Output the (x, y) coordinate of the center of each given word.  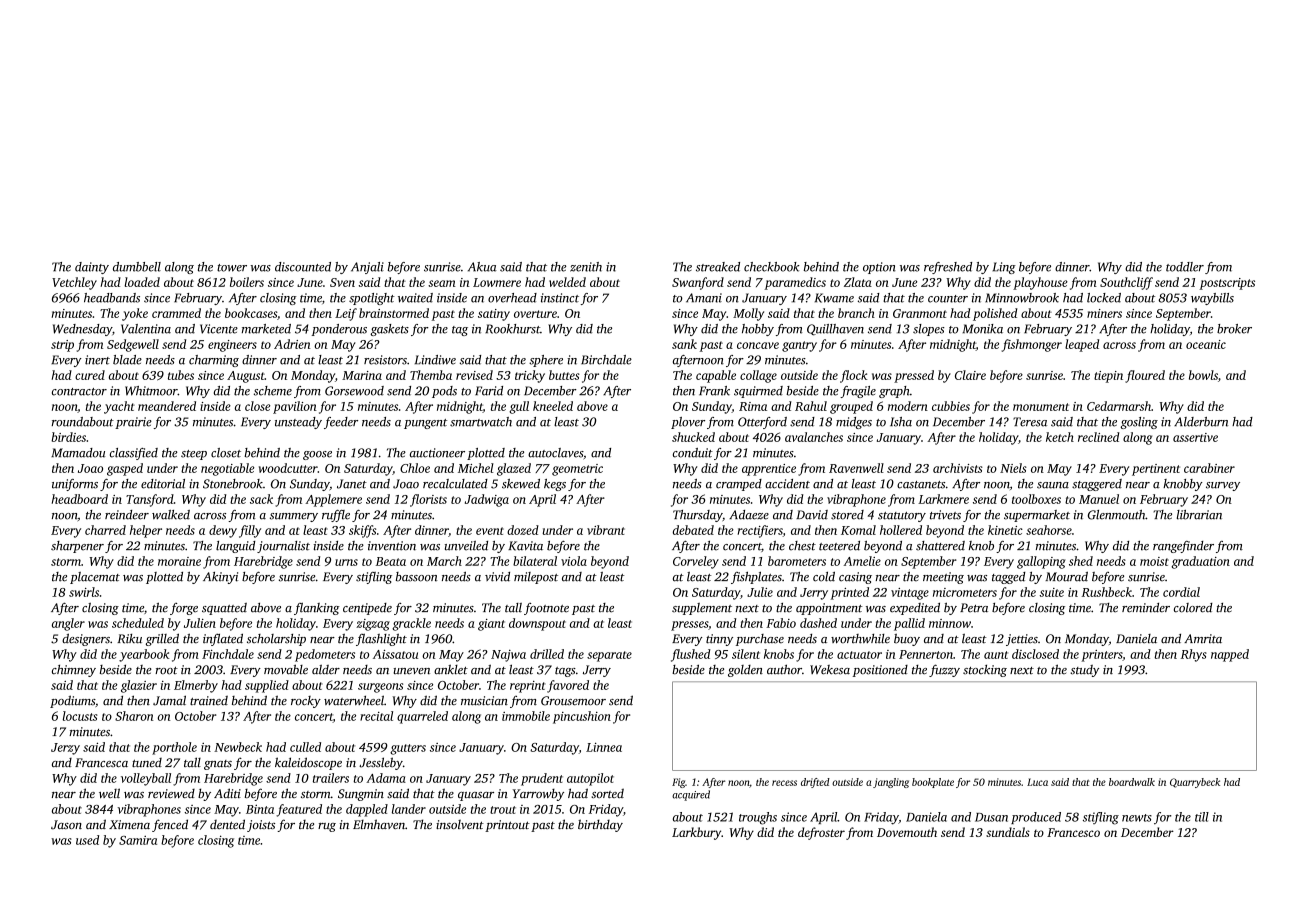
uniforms (75, 485)
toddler (1185, 267)
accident (787, 484)
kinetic (1005, 530)
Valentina (146, 329)
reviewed (171, 793)
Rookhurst (512, 329)
